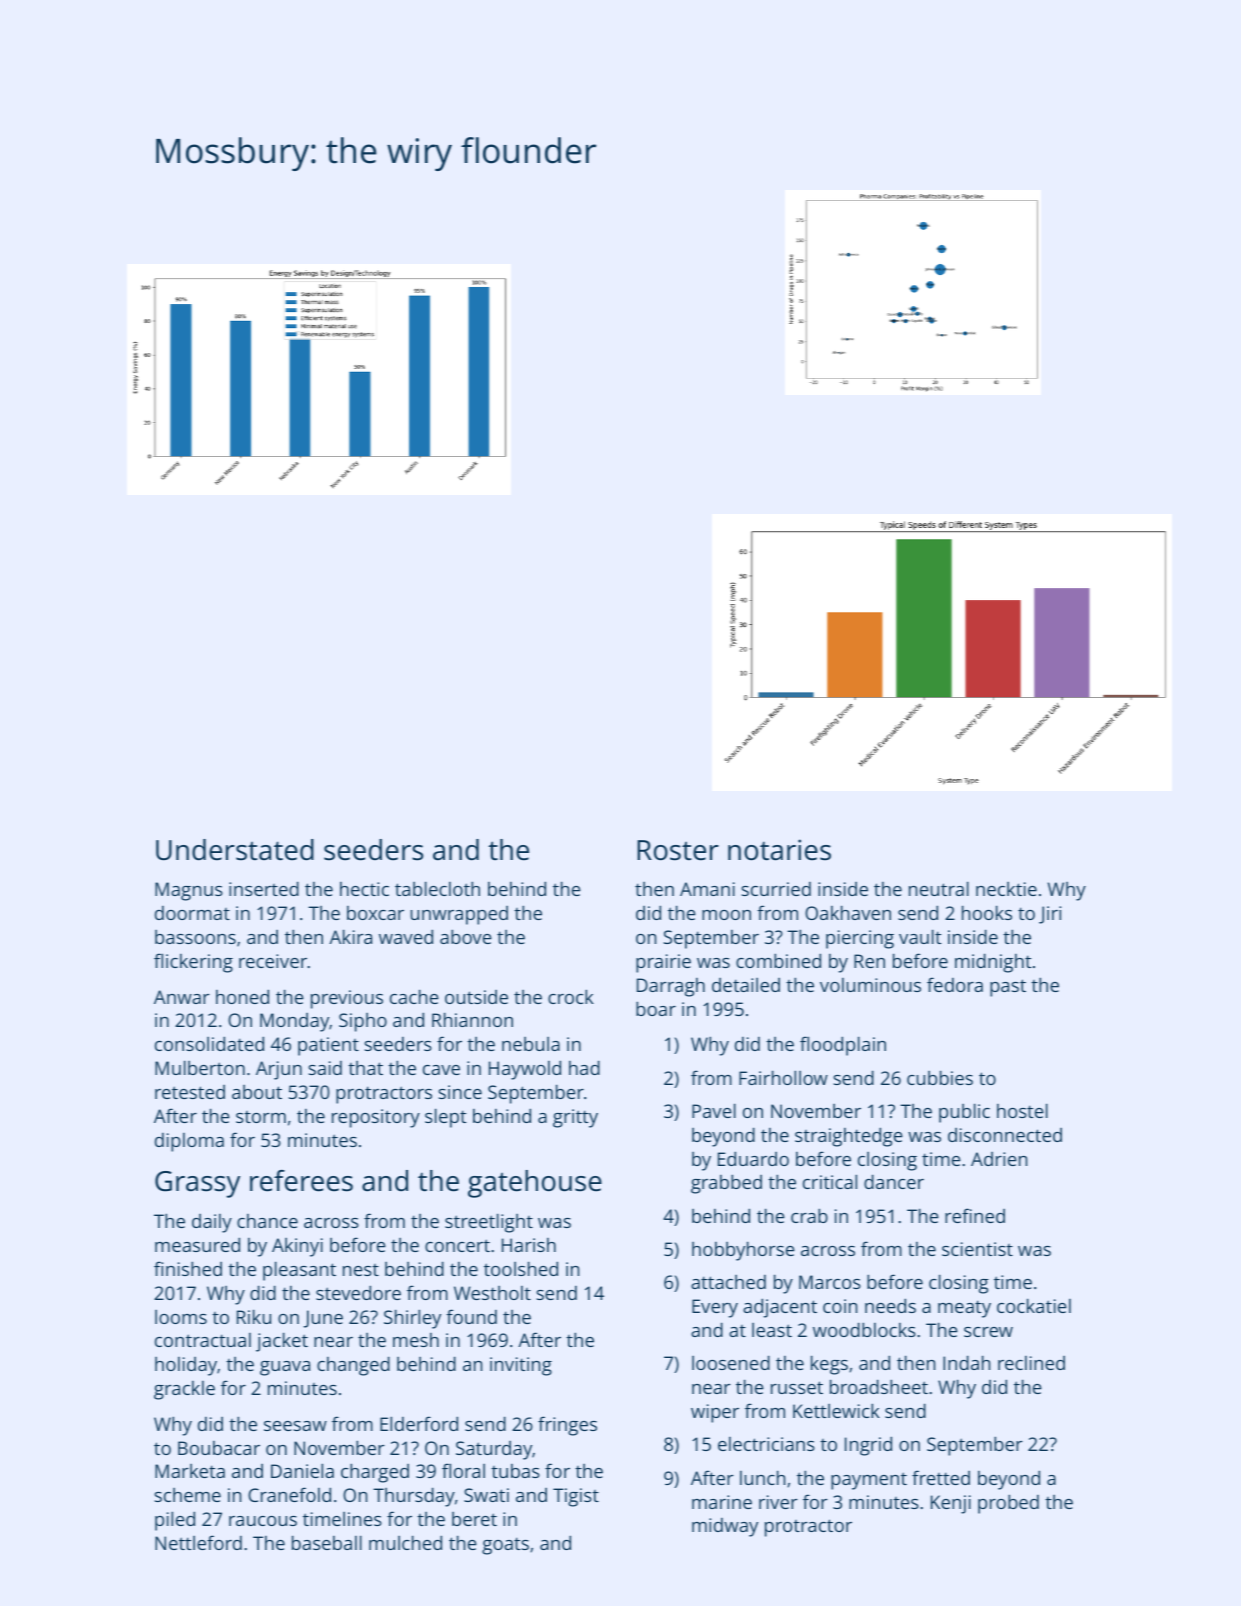 The height and width of the screenshot is (1606, 1241). Describe the element at coordinates (187, 1495) in the screenshot. I see `scheme` at that location.
